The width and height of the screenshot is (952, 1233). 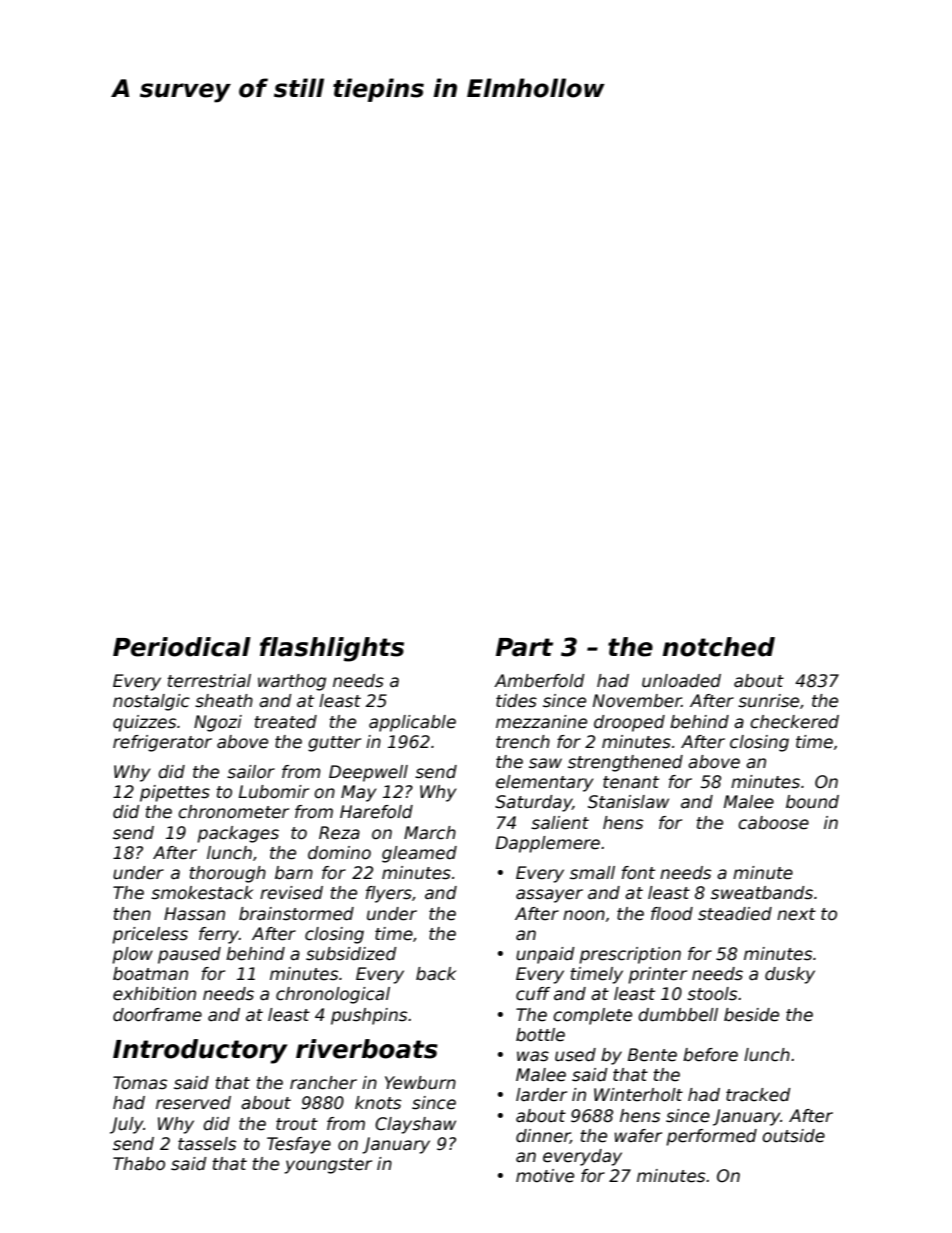 I want to click on flashlights, so click(x=332, y=649).
